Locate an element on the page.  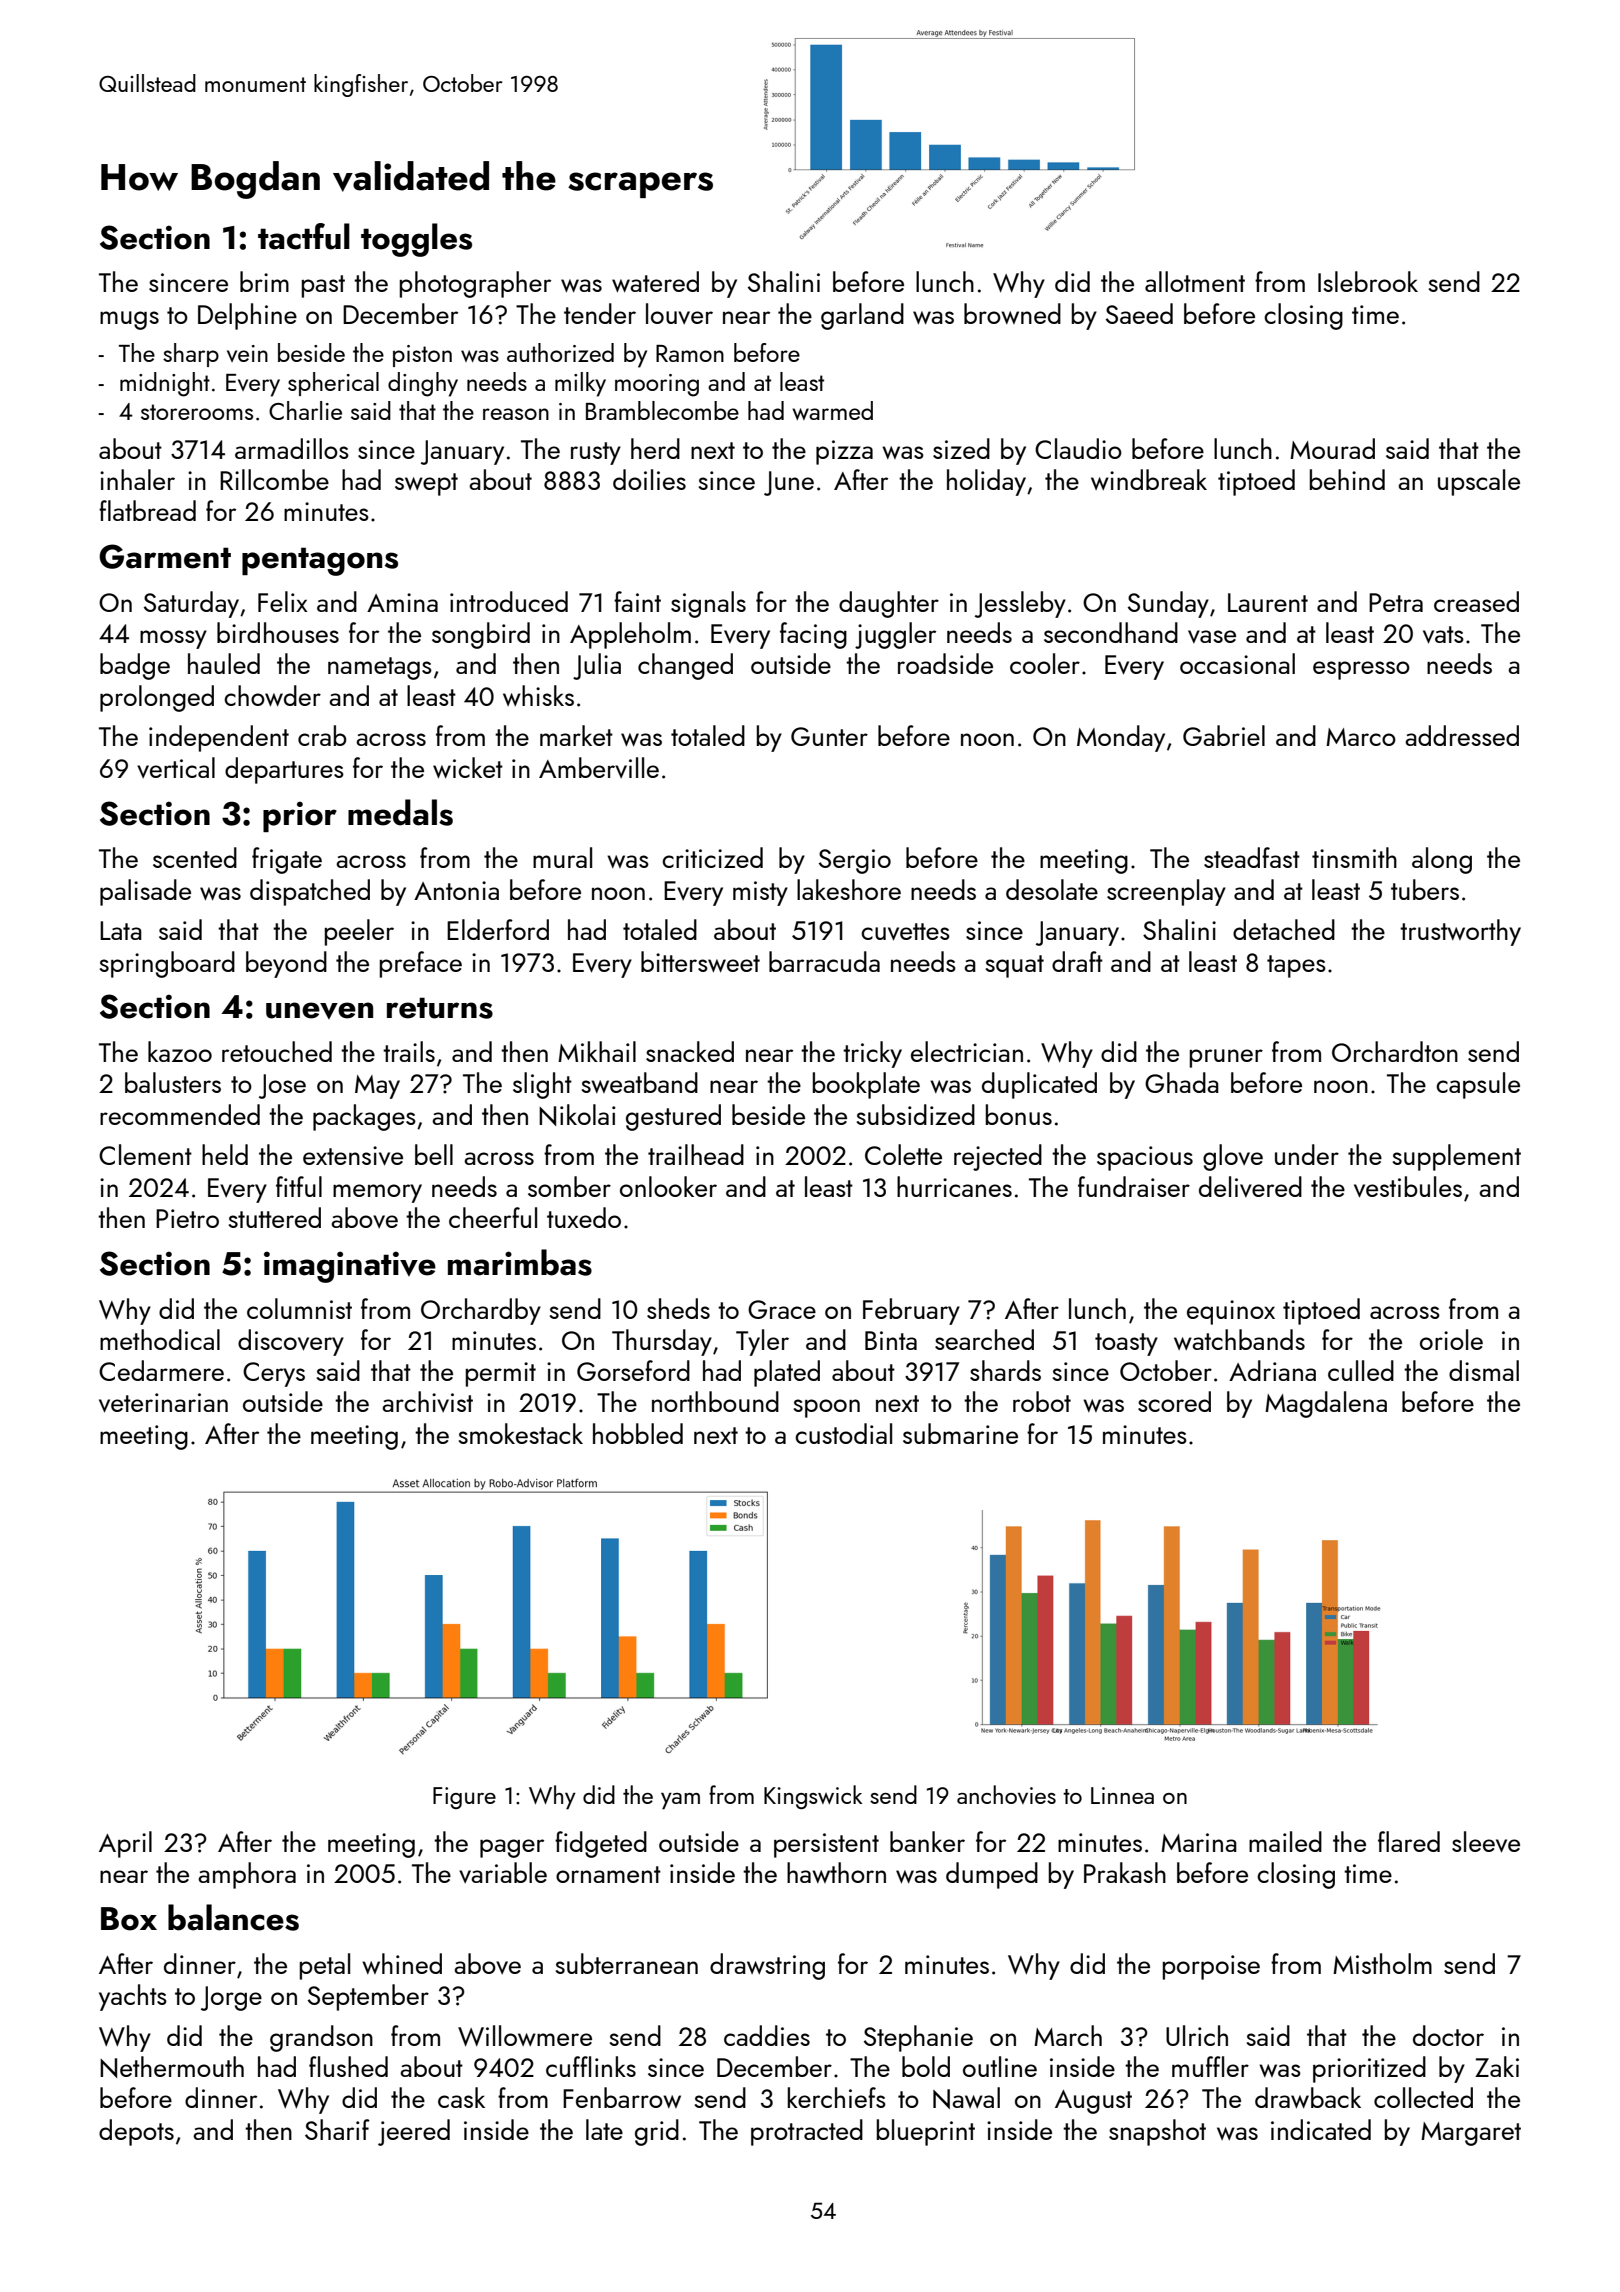
allotment is located at coordinates (1195, 281).
